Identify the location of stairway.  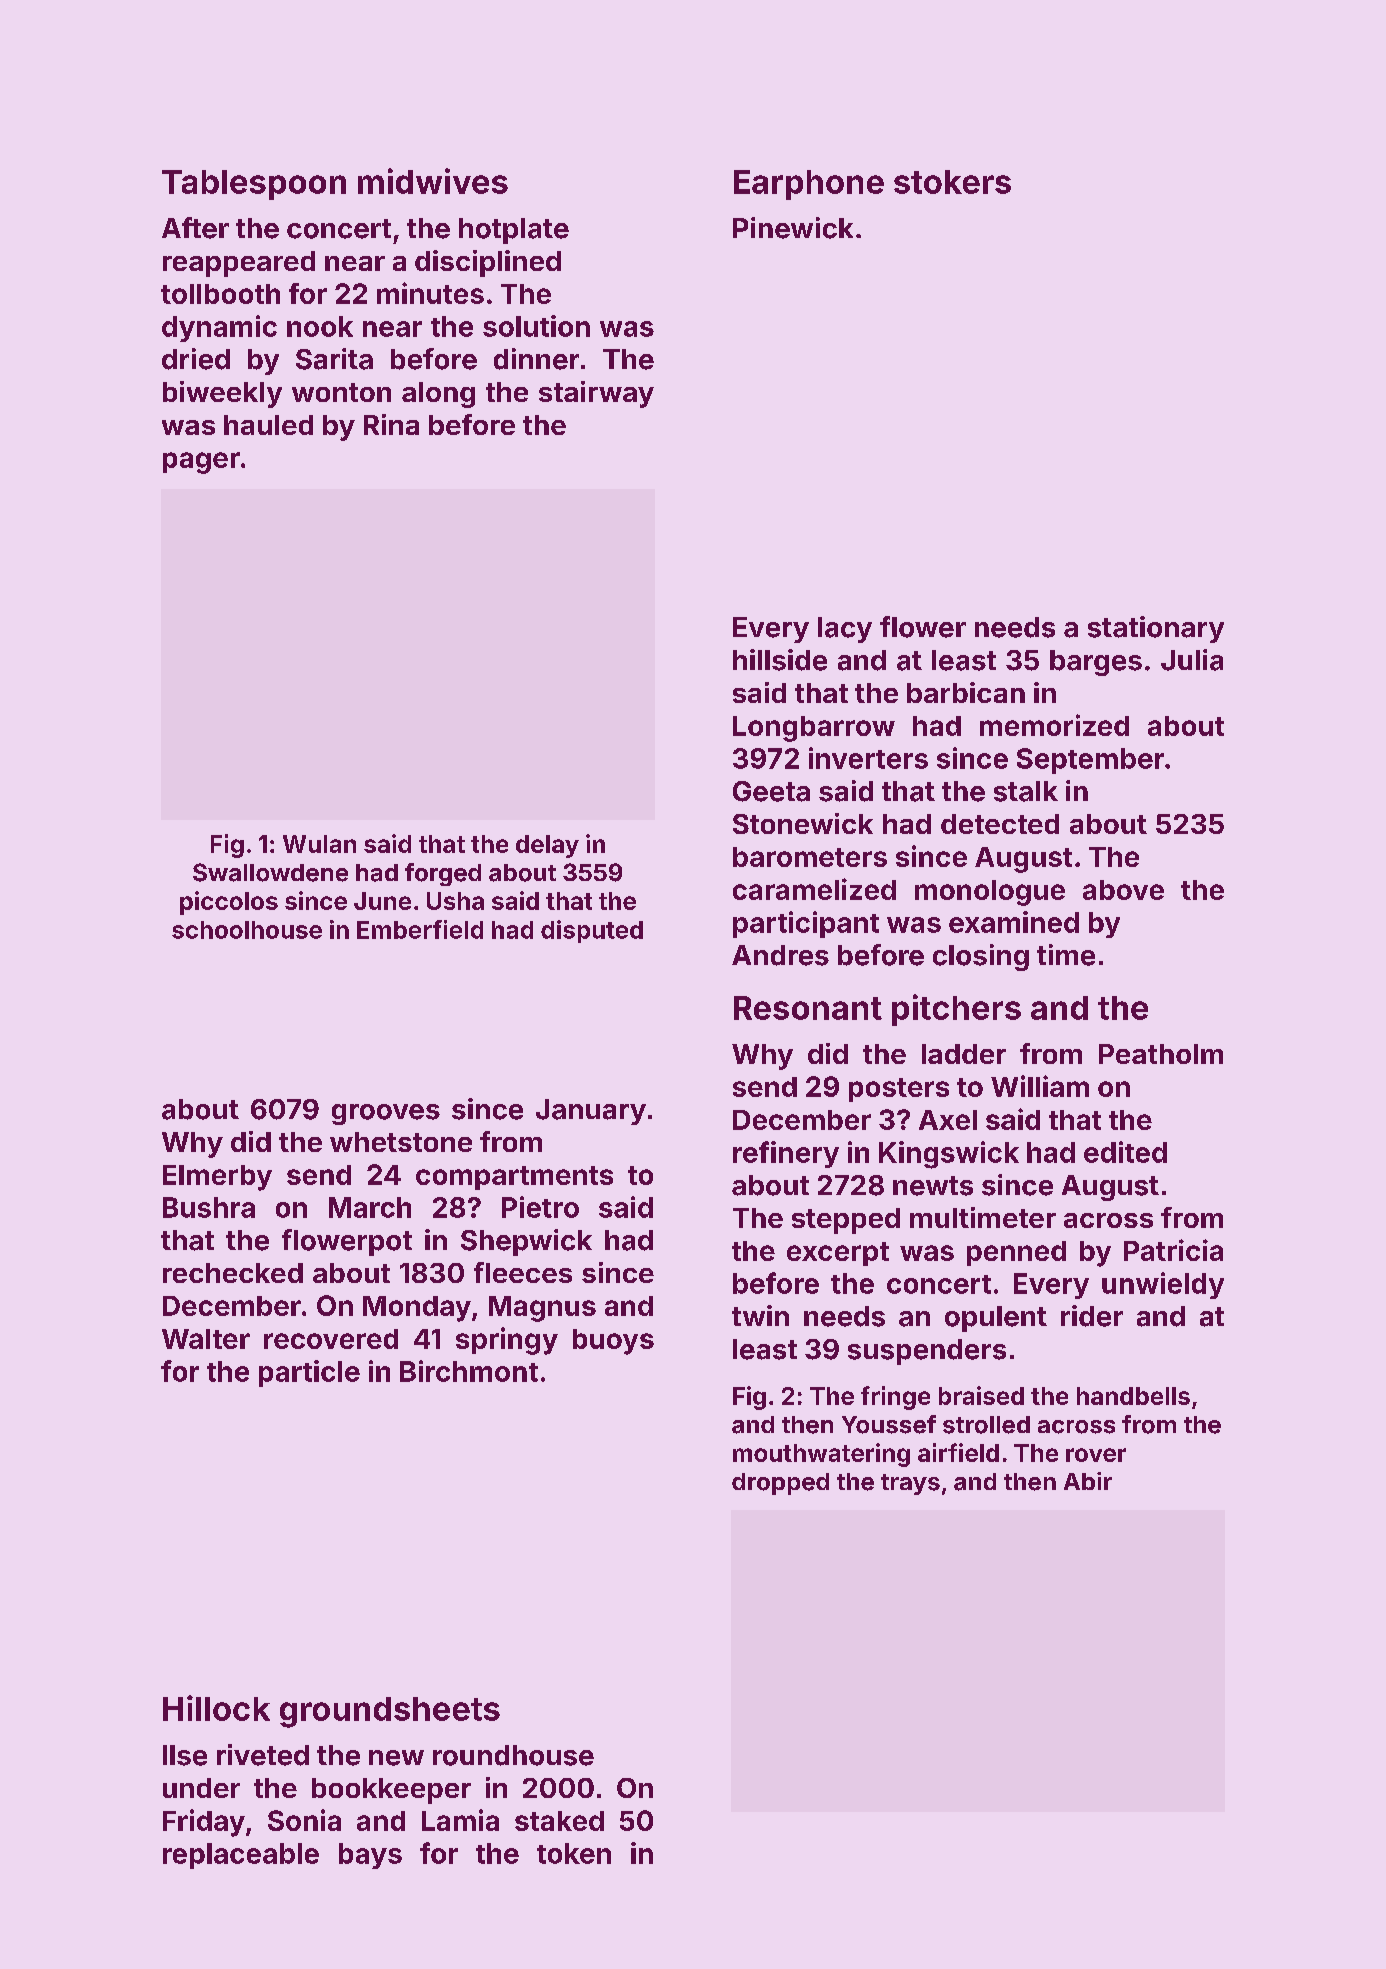
(596, 394).
